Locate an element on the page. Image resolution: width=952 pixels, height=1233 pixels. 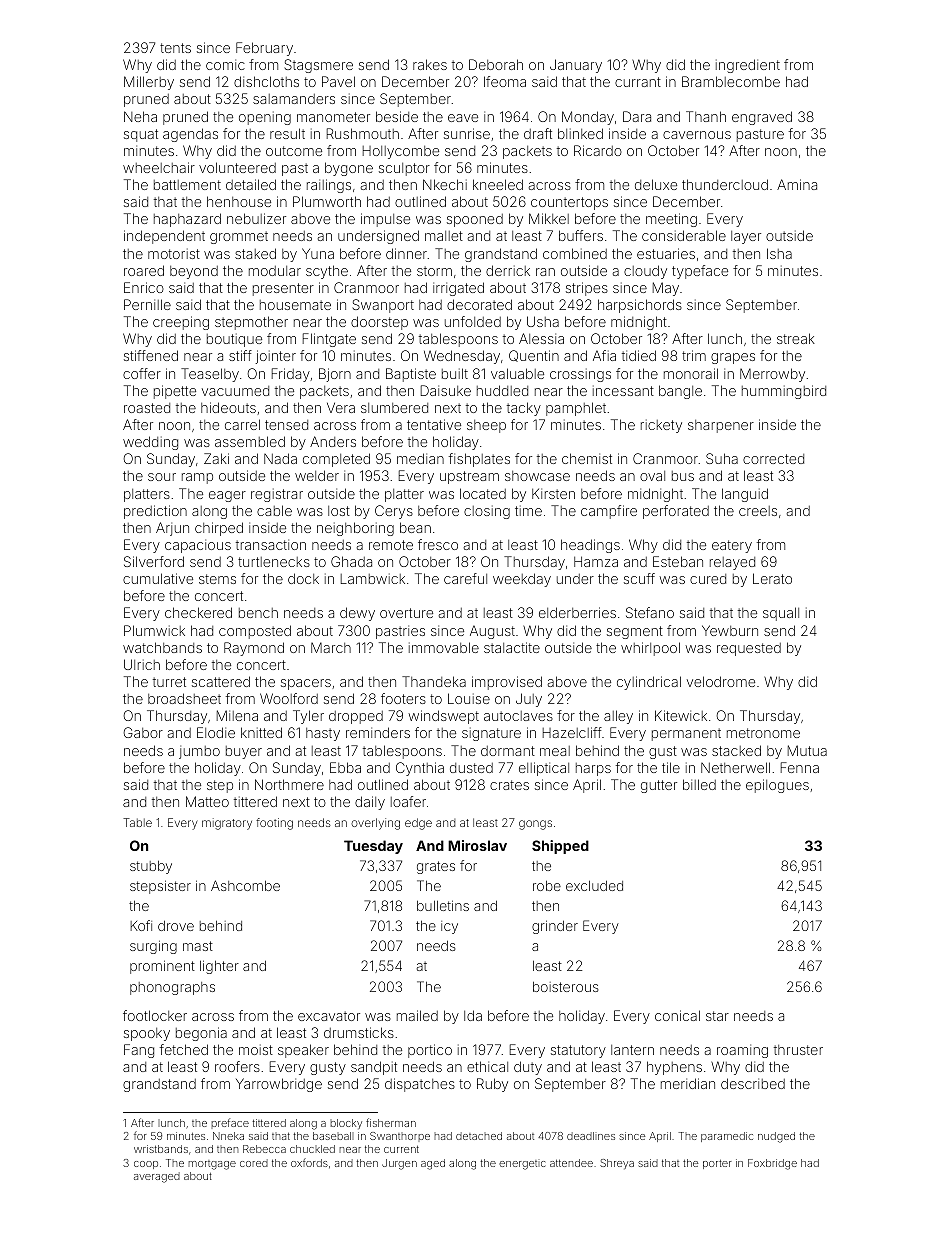
boutique is located at coordinates (234, 340).
